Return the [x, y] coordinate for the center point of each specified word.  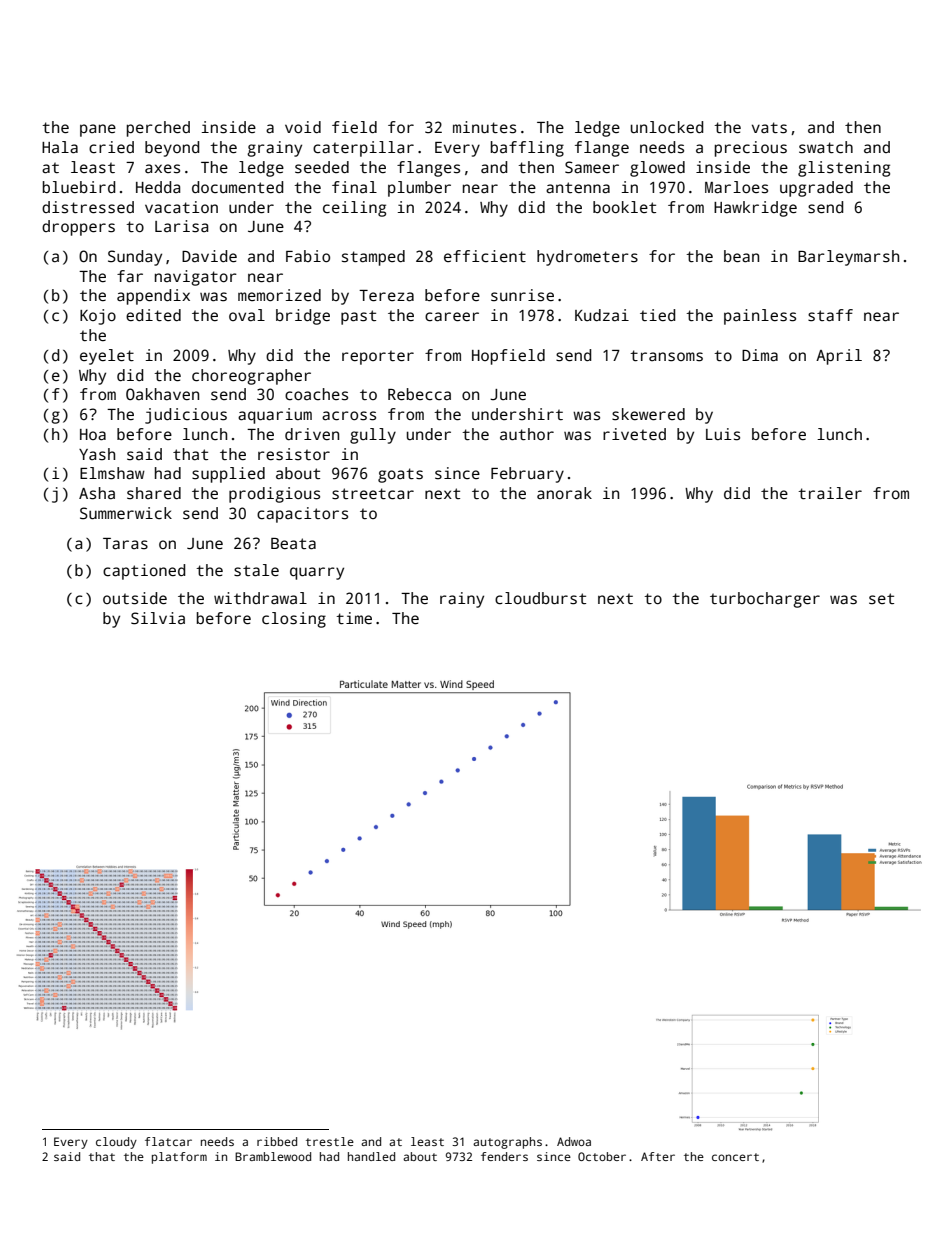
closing [294, 620]
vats [769, 128]
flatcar [168, 1141]
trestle [330, 1141]
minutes [484, 127]
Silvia [158, 618]
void [303, 127]
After [658, 1156]
